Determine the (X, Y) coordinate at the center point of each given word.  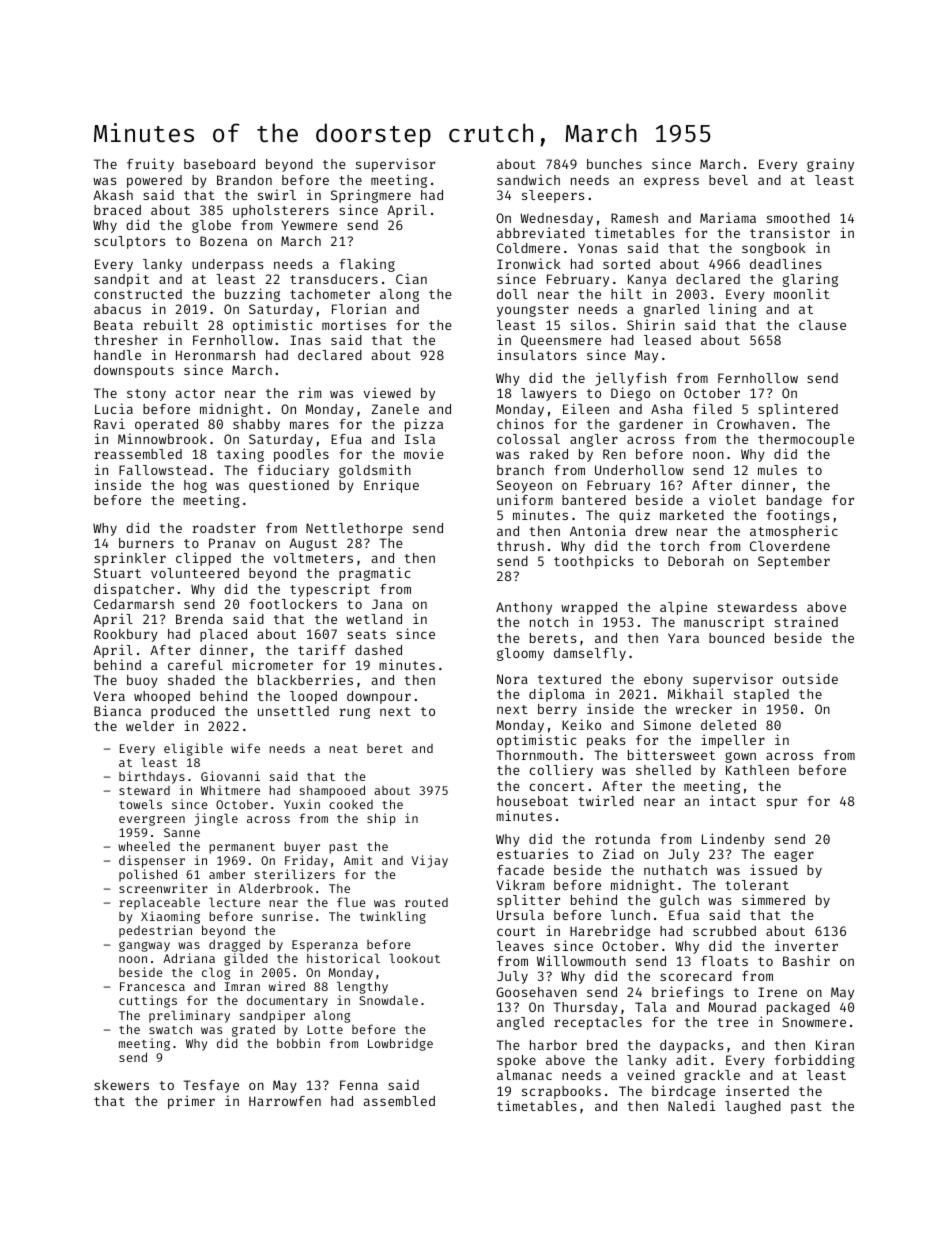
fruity (150, 165)
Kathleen (757, 770)
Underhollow (639, 470)
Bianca (117, 710)
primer (191, 1102)
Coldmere (528, 248)
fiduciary (293, 471)
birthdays (152, 777)
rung (354, 713)
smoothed (798, 218)
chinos (520, 423)
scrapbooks (561, 1092)
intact (733, 800)
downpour (379, 697)
